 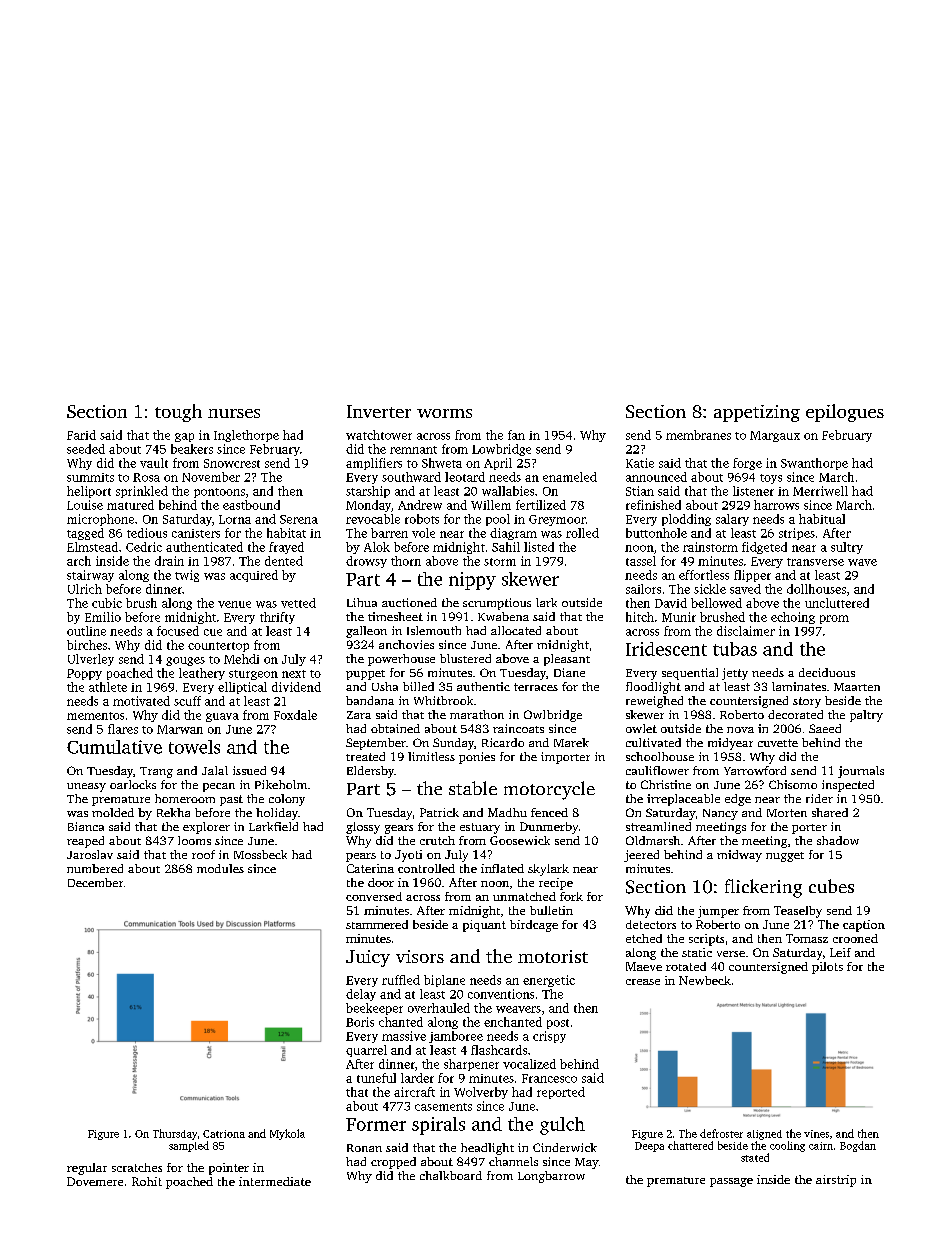 I want to click on intermediate, so click(x=275, y=1181).
